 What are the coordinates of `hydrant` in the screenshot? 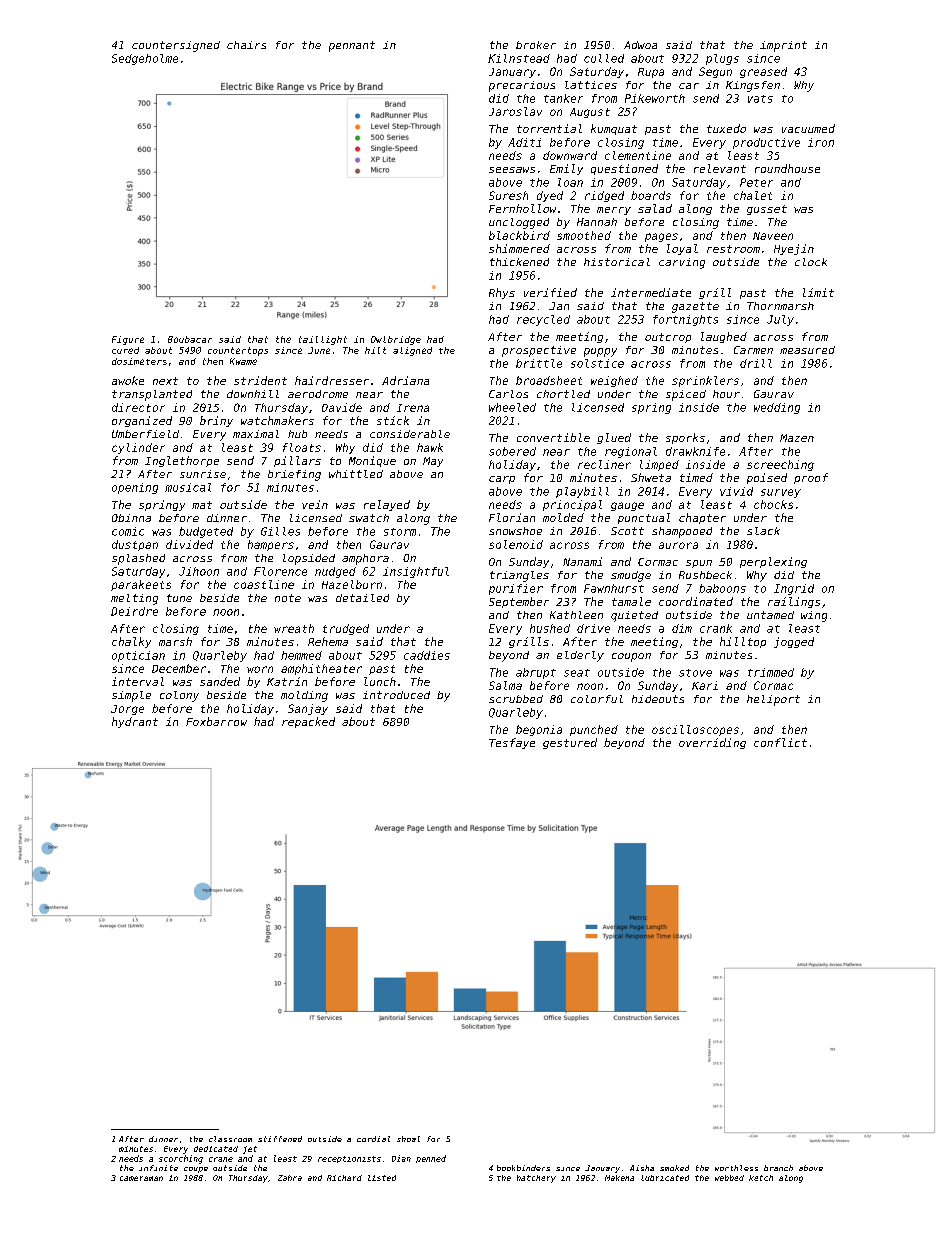 It's located at (135, 722).
